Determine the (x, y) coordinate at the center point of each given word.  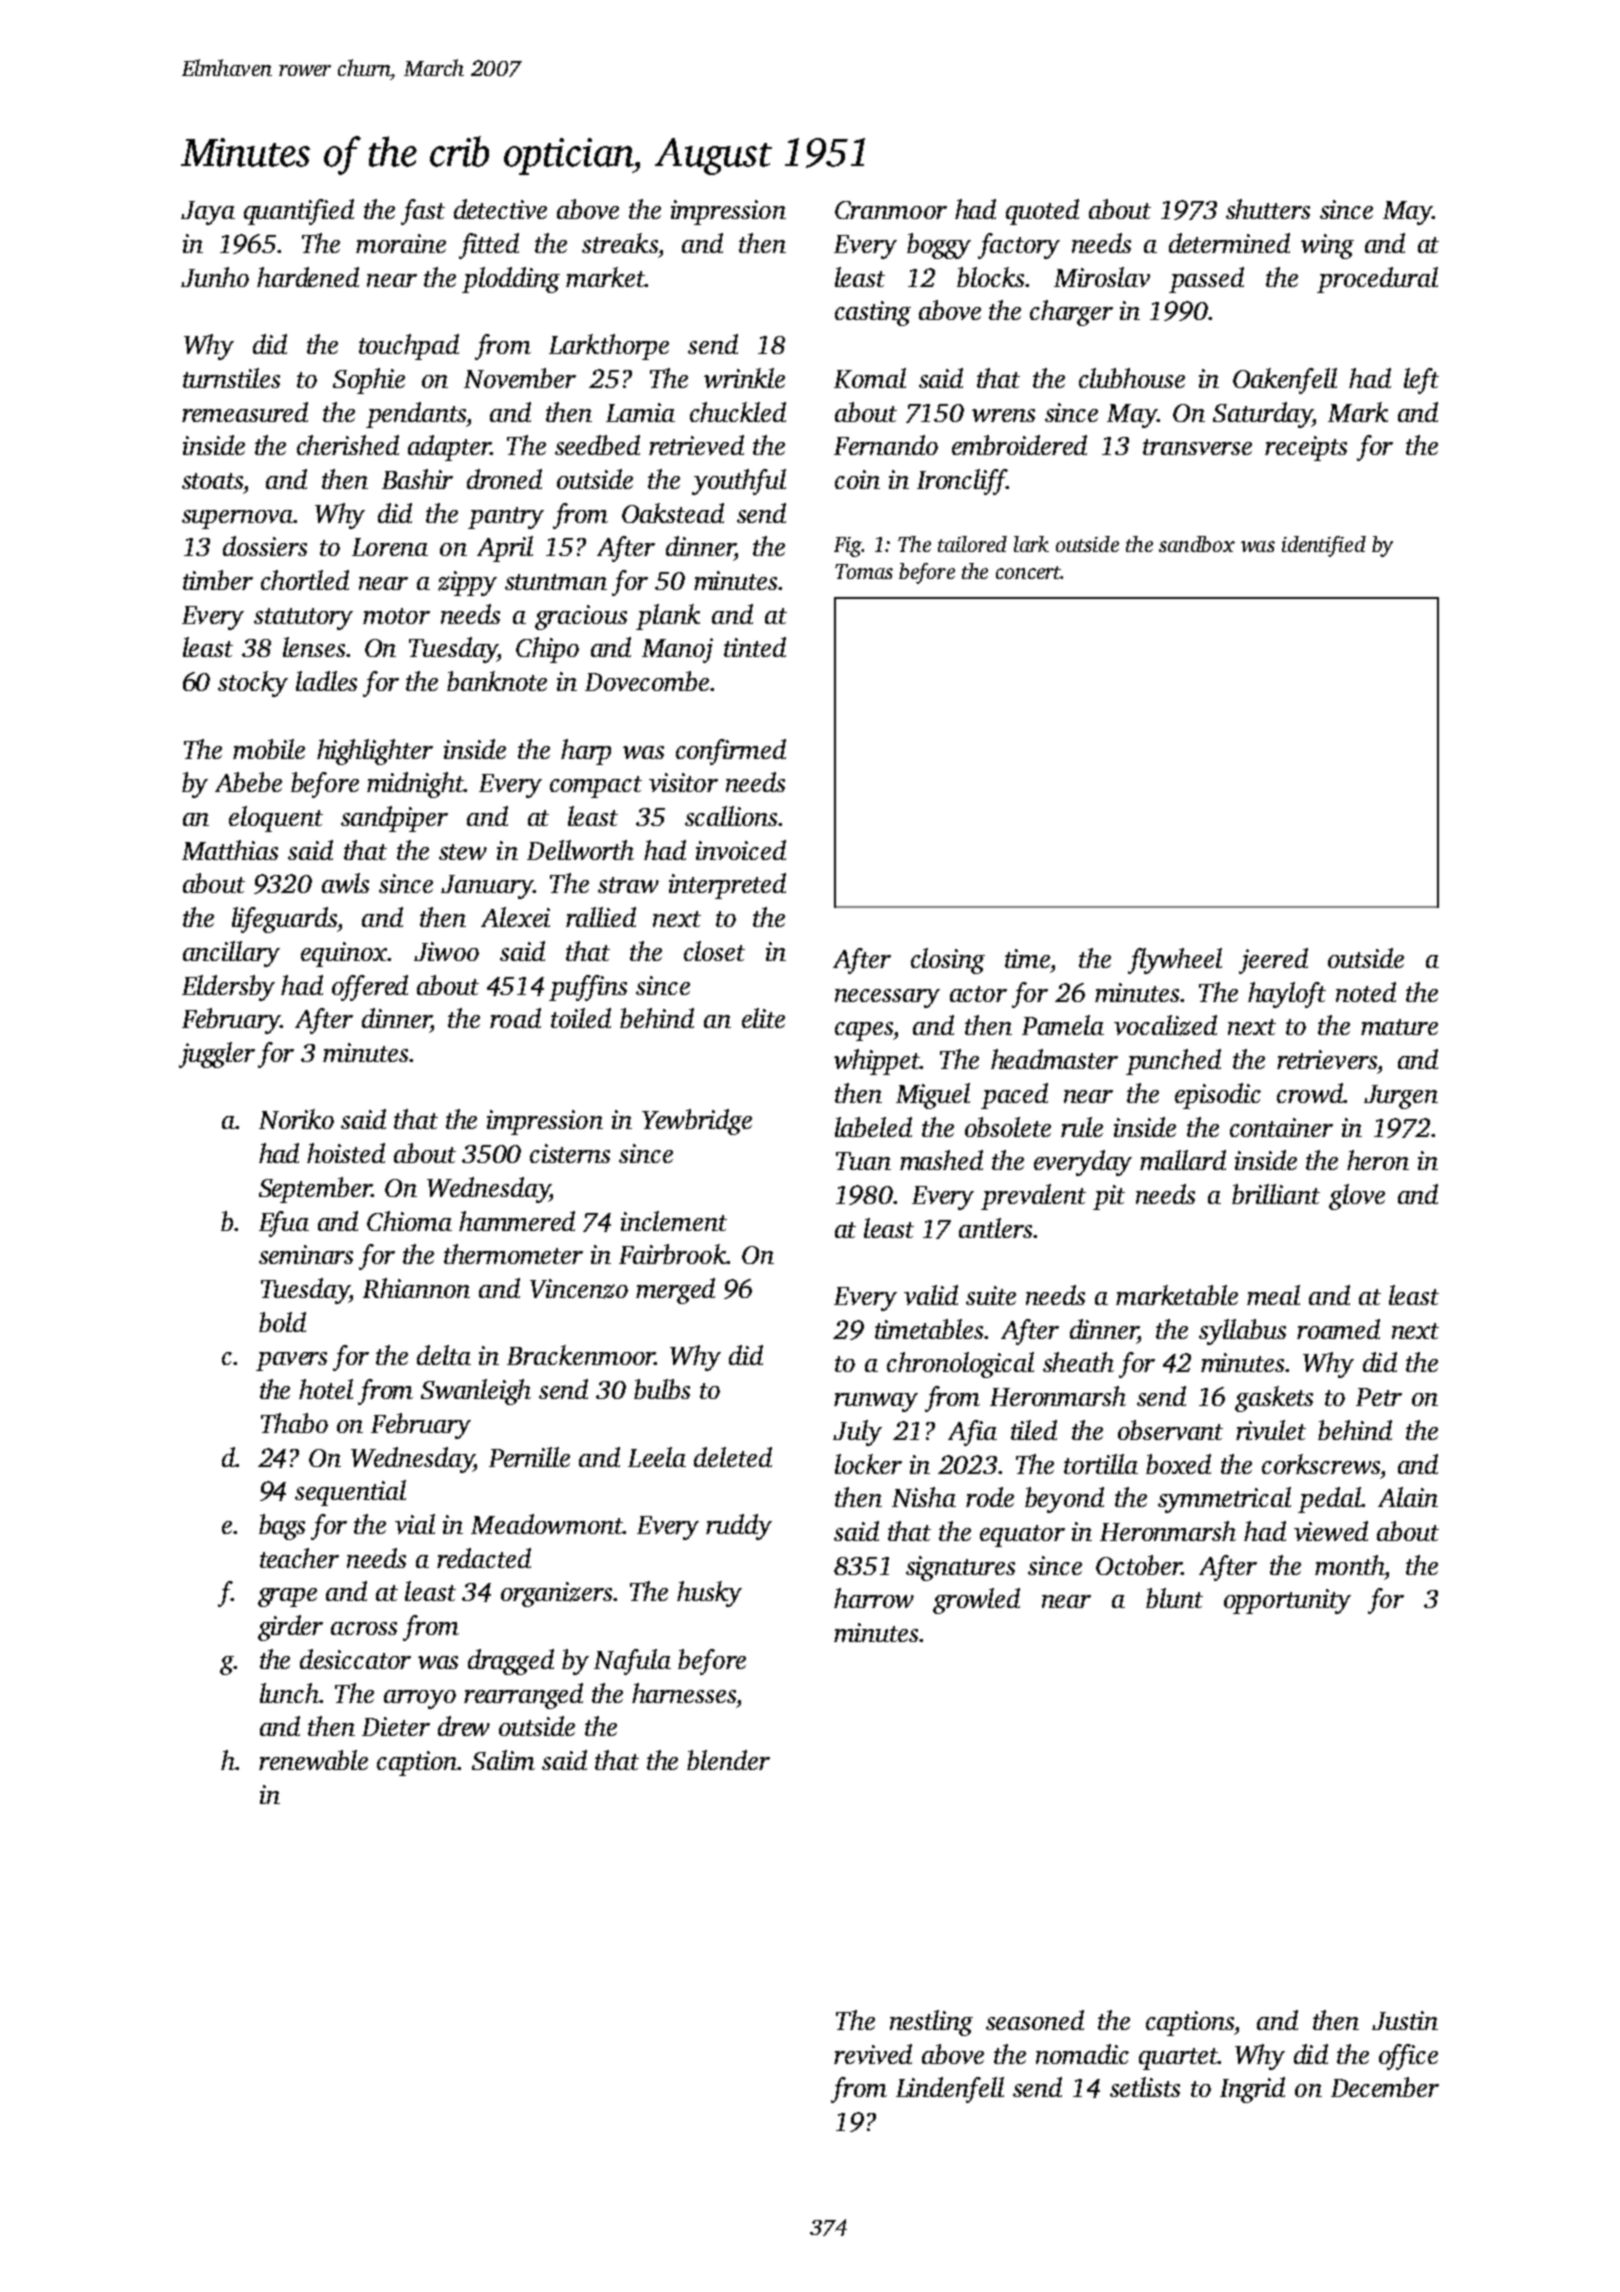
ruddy (739, 1527)
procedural (1377, 280)
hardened (308, 277)
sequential (350, 1493)
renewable (313, 1760)
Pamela (1063, 1025)
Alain (1408, 1497)
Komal (870, 378)
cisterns (570, 1153)
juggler (217, 1055)
